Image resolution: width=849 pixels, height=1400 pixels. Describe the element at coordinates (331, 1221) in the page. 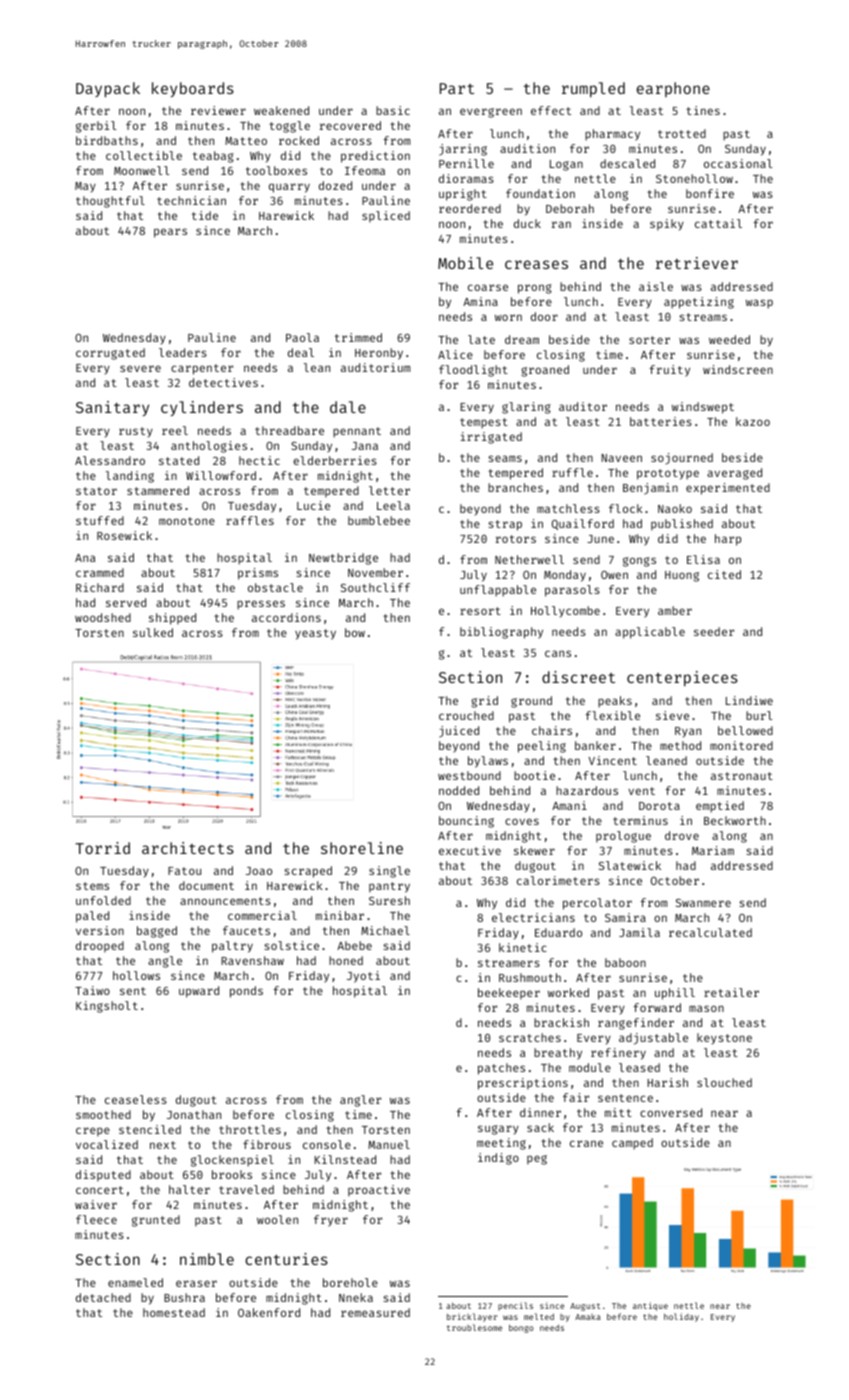

I see `fryer` at that location.
